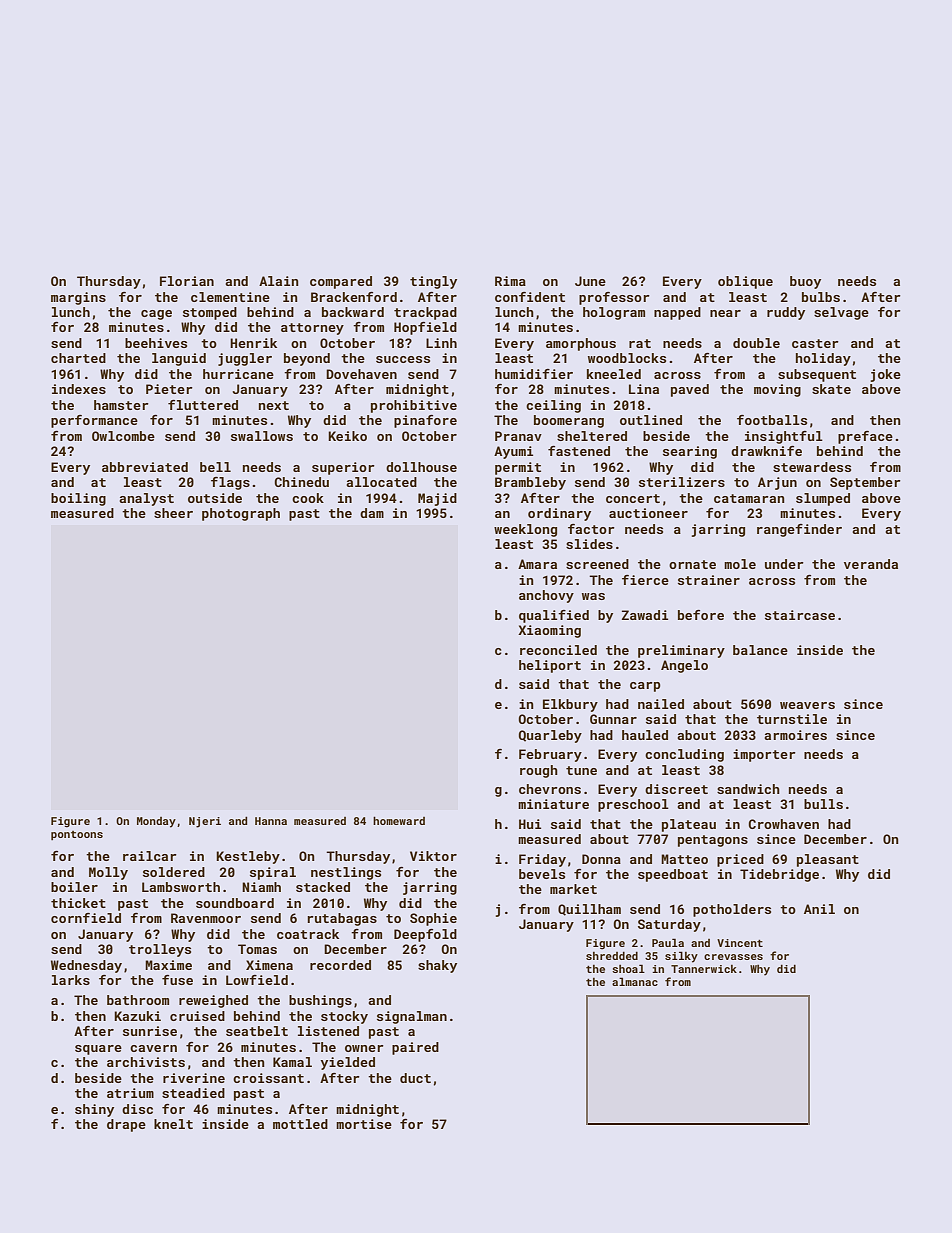  What do you see at coordinates (77, 835) in the screenshot?
I see `pontoons` at bounding box center [77, 835].
